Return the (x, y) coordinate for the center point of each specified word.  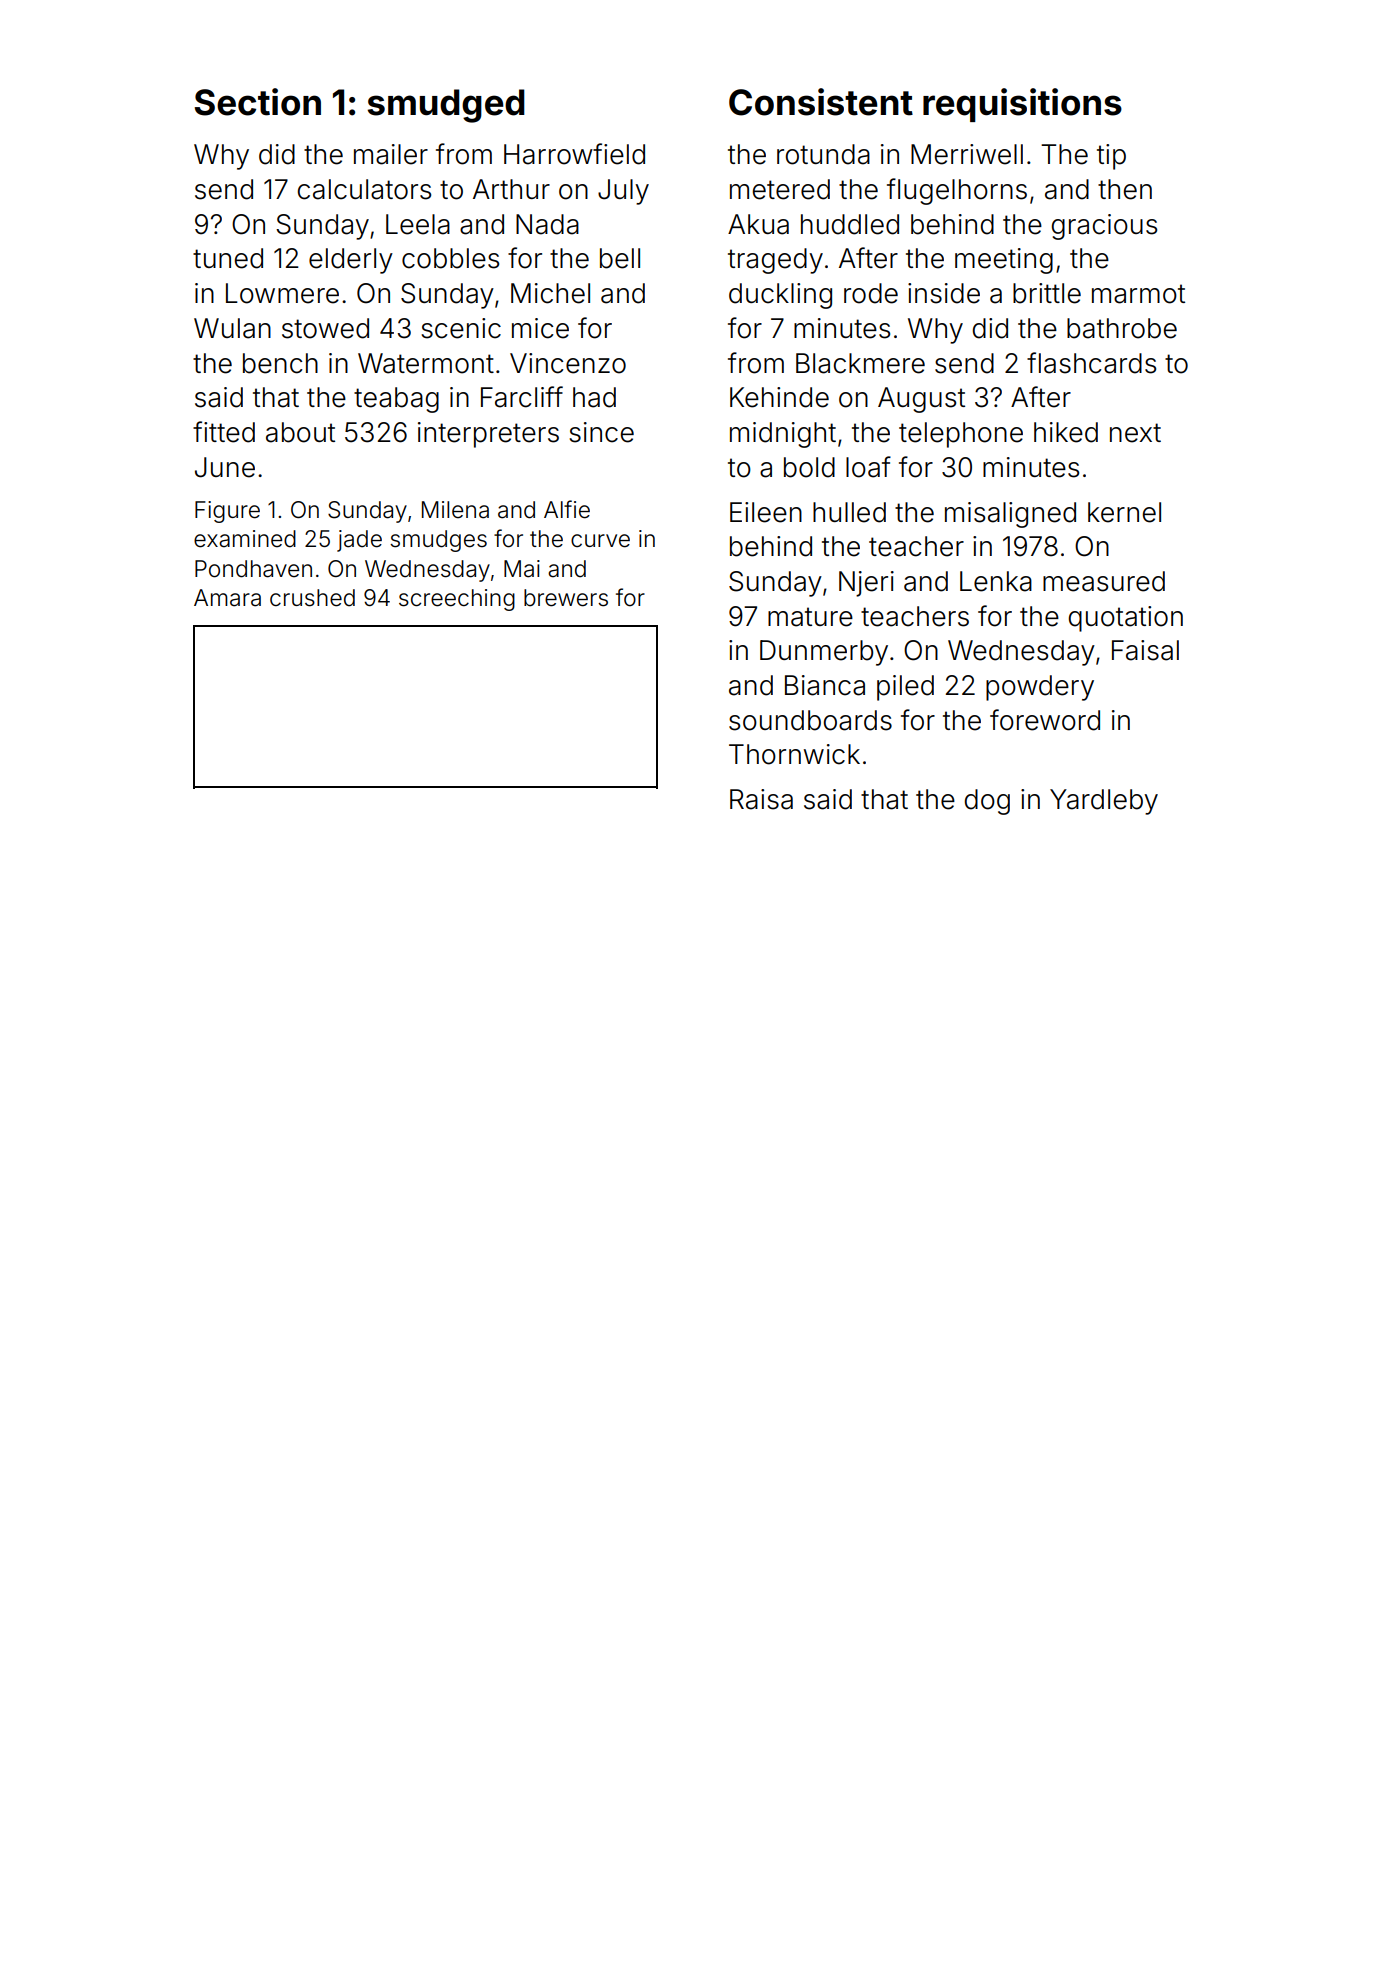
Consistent (821, 102)
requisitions (1022, 105)
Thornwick (794, 754)
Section (258, 102)
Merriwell (967, 154)
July (623, 192)
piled (905, 688)
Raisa (761, 799)
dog (987, 802)
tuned (228, 258)
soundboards (810, 720)
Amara (227, 598)
